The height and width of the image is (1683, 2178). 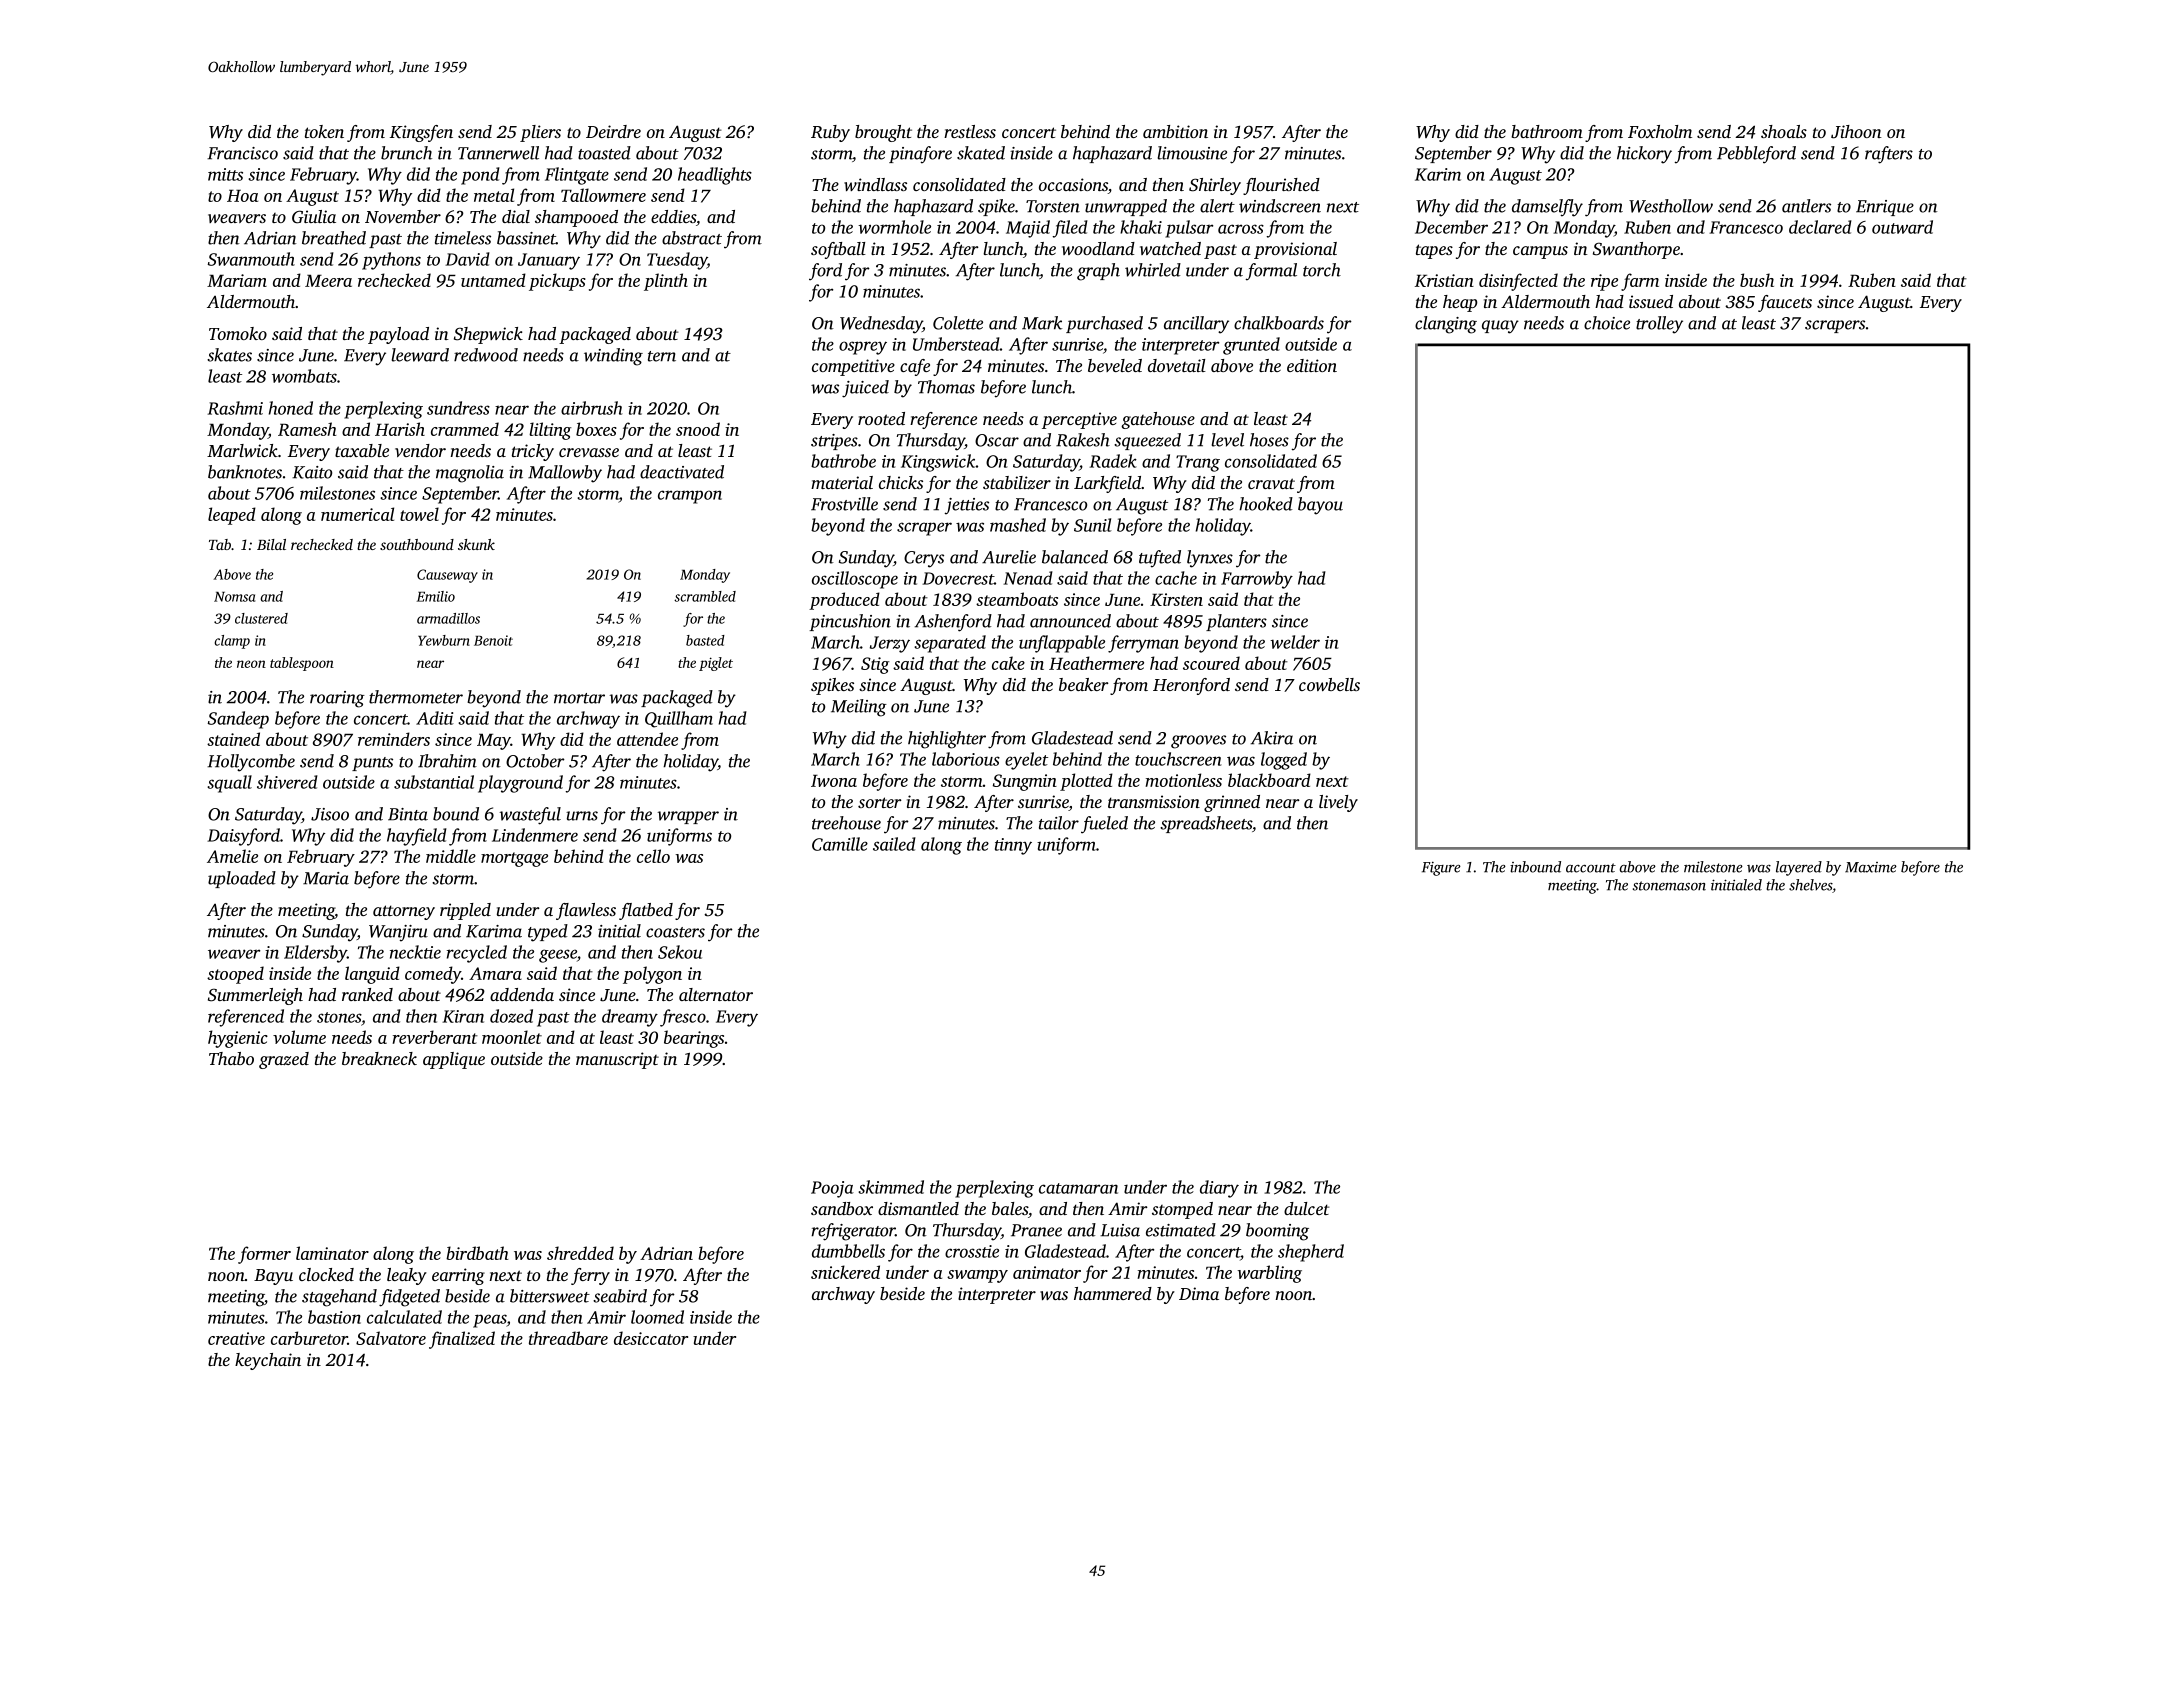 What do you see at coordinates (1269, 1274) in the image?
I see `warbling` at bounding box center [1269, 1274].
